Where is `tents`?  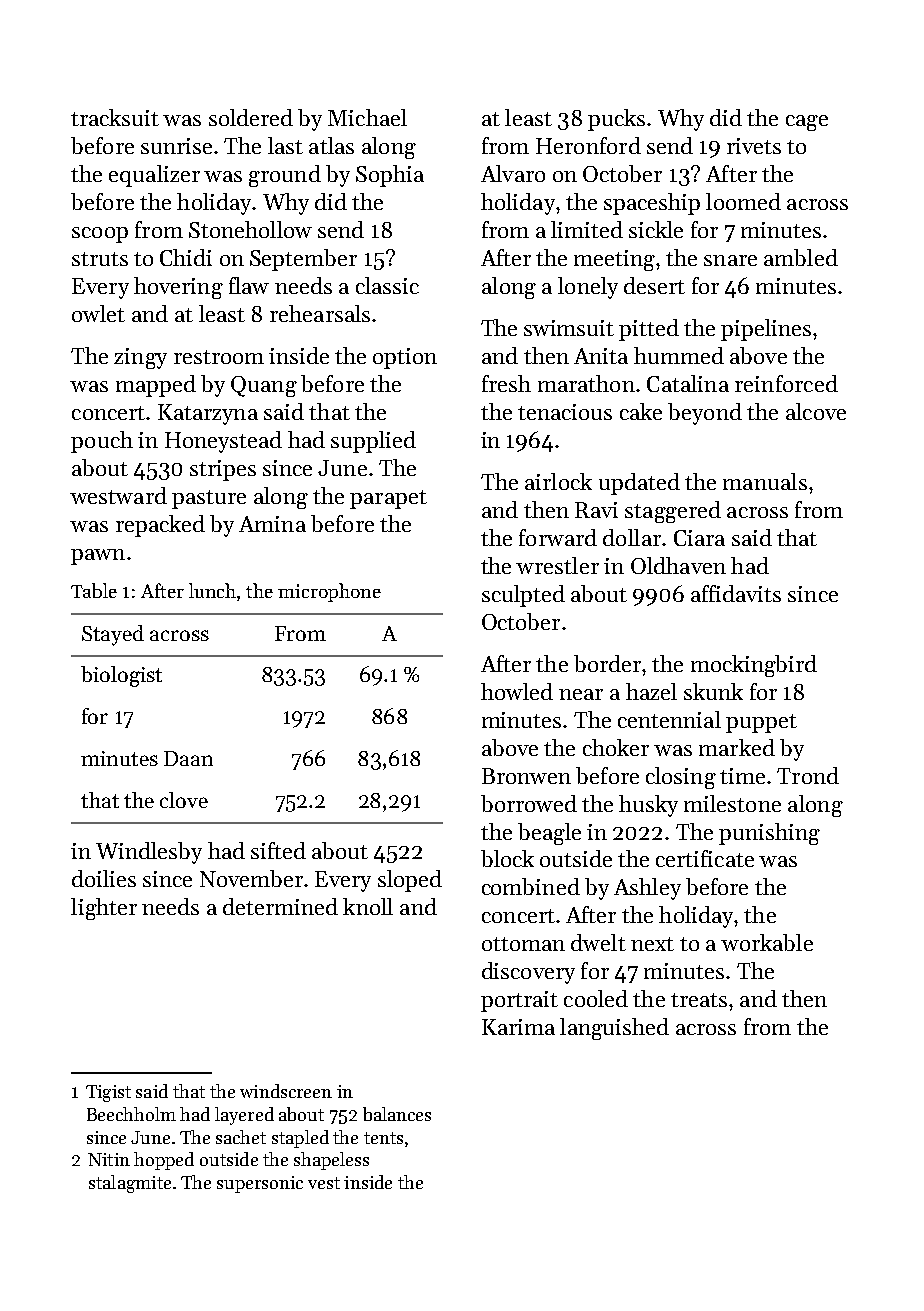 tents is located at coordinates (383, 1138).
